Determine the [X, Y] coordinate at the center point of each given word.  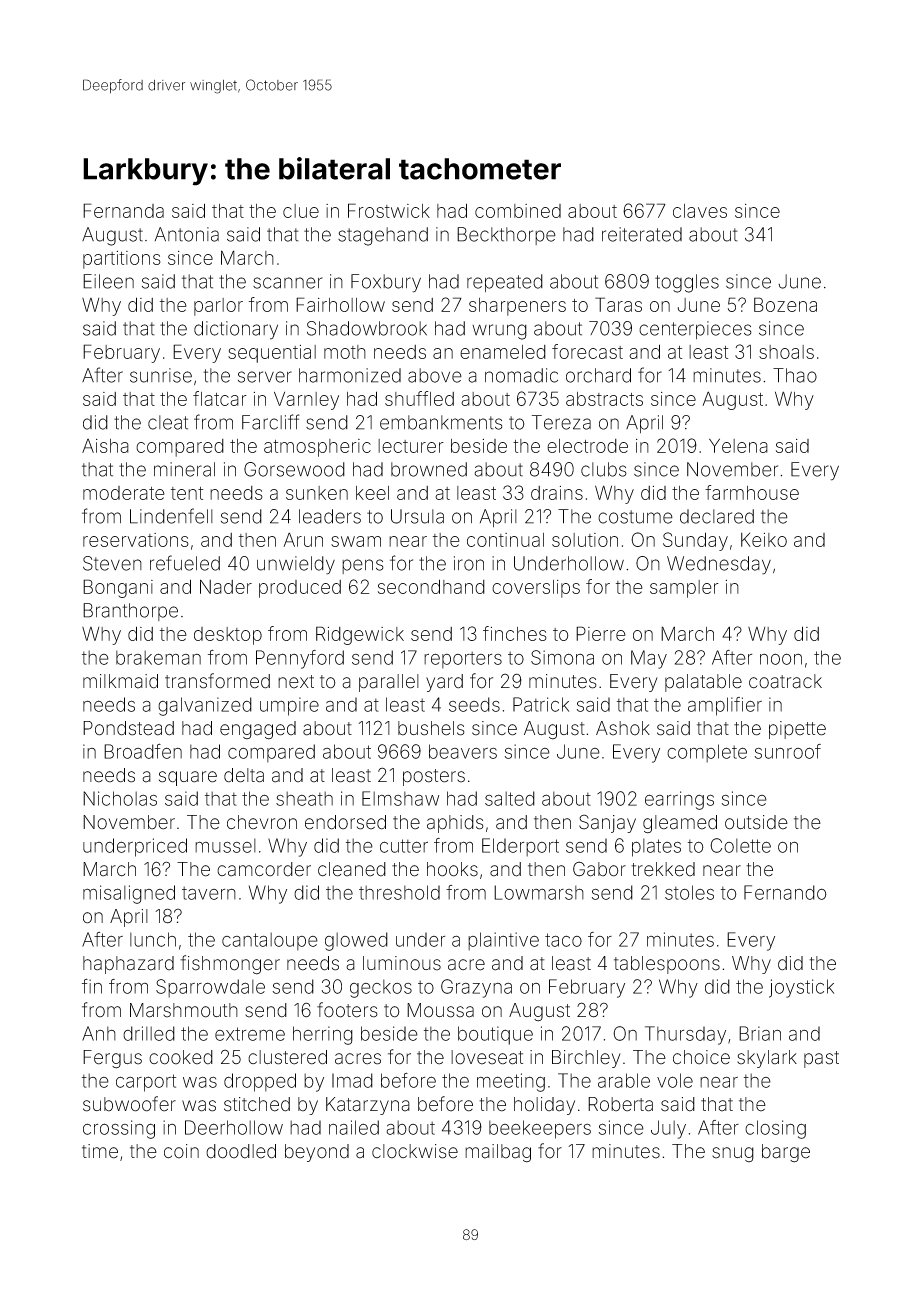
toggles [687, 283]
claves [700, 211]
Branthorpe [130, 612]
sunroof [788, 751]
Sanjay [607, 823]
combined [518, 211]
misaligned [129, 894]
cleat [168, 422]
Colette [740, 845]
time [100, 1151]
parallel [389, 683]
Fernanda [123, 210]
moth [345, 352]
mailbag [498, 1153]
